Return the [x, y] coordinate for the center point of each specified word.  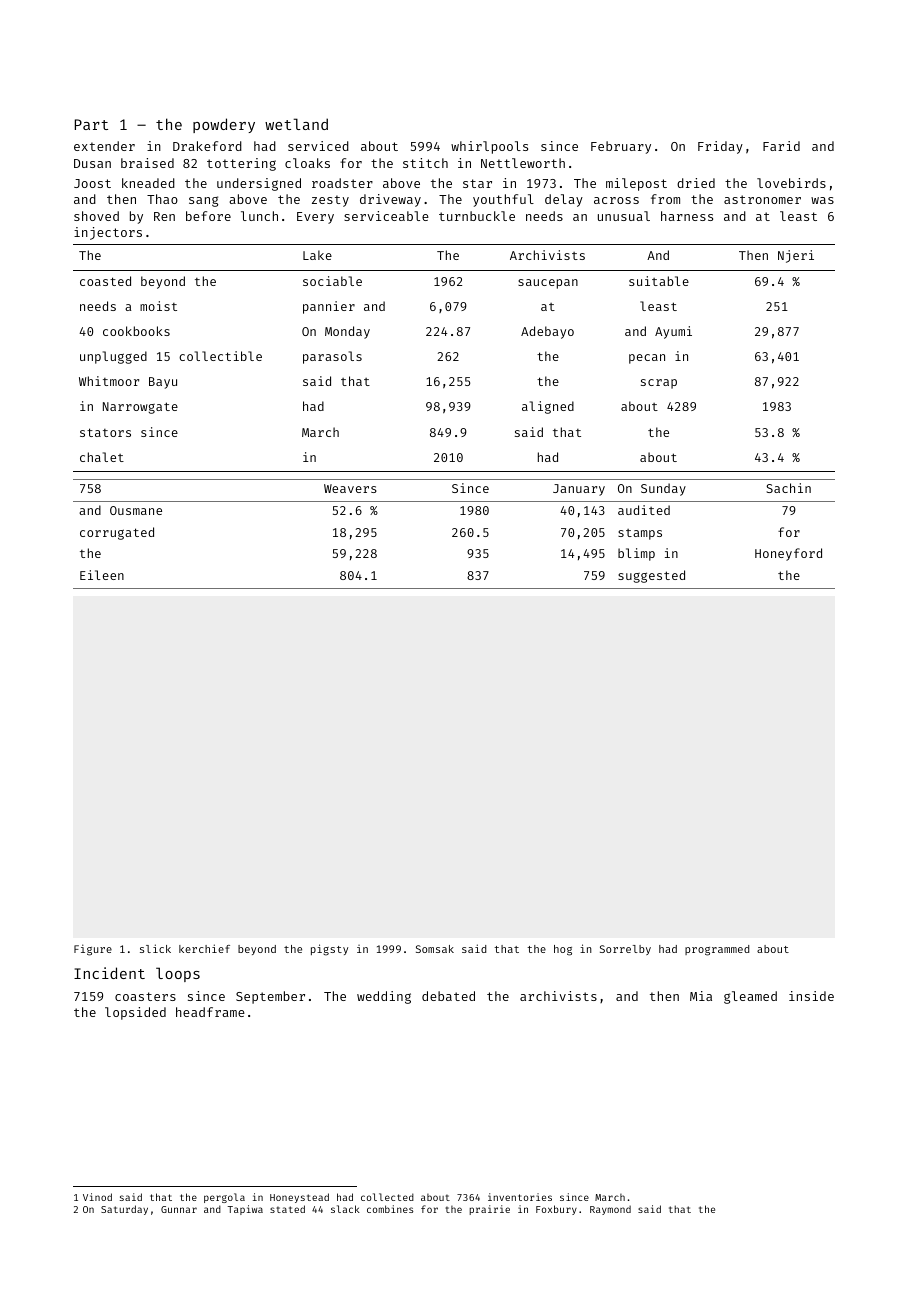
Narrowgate [140, 408]
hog [563, 950]
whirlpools [489, 147]
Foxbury [556, 1210]
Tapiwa [245, 1210]
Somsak [435, 949]
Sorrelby [625, 950]
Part [91, 124]
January [579, 490]
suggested [651, 576]
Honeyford [788, 554]
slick [155, 948]
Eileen [102, 575]
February [621, 147]
